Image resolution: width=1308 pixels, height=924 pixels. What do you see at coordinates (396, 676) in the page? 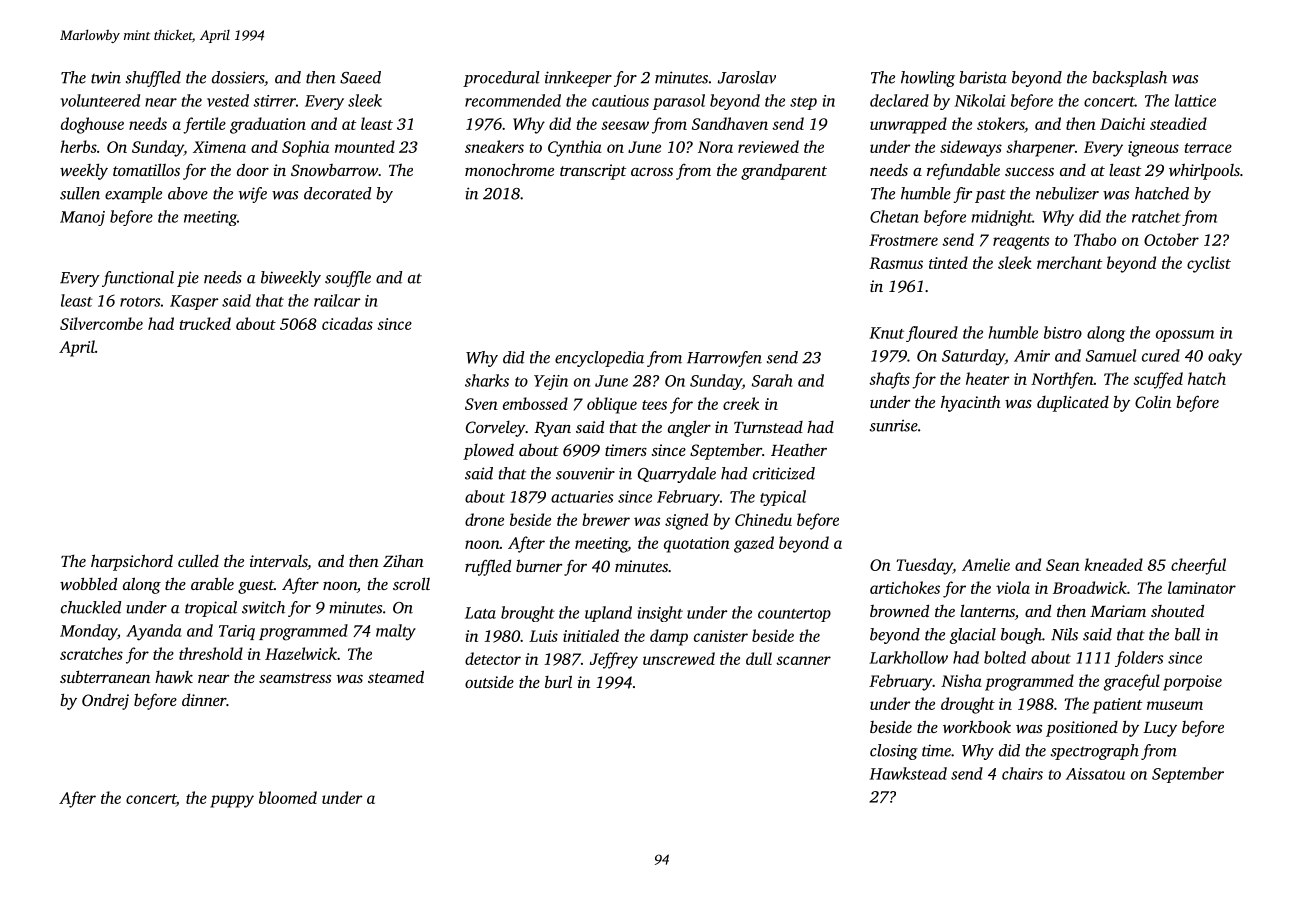
I see `steamed` at bounding box center [396, 676].
